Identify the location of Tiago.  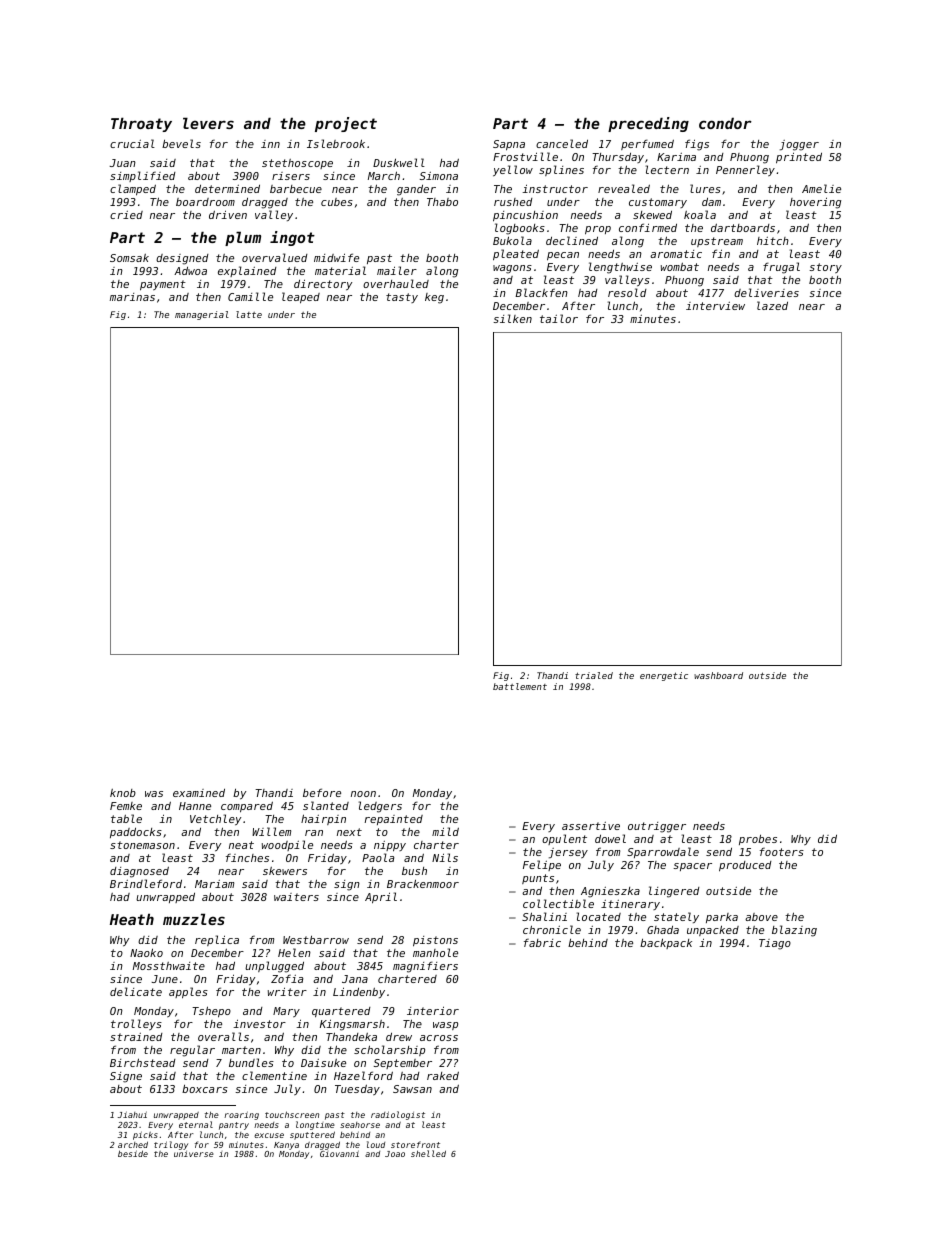
(775, 944).
